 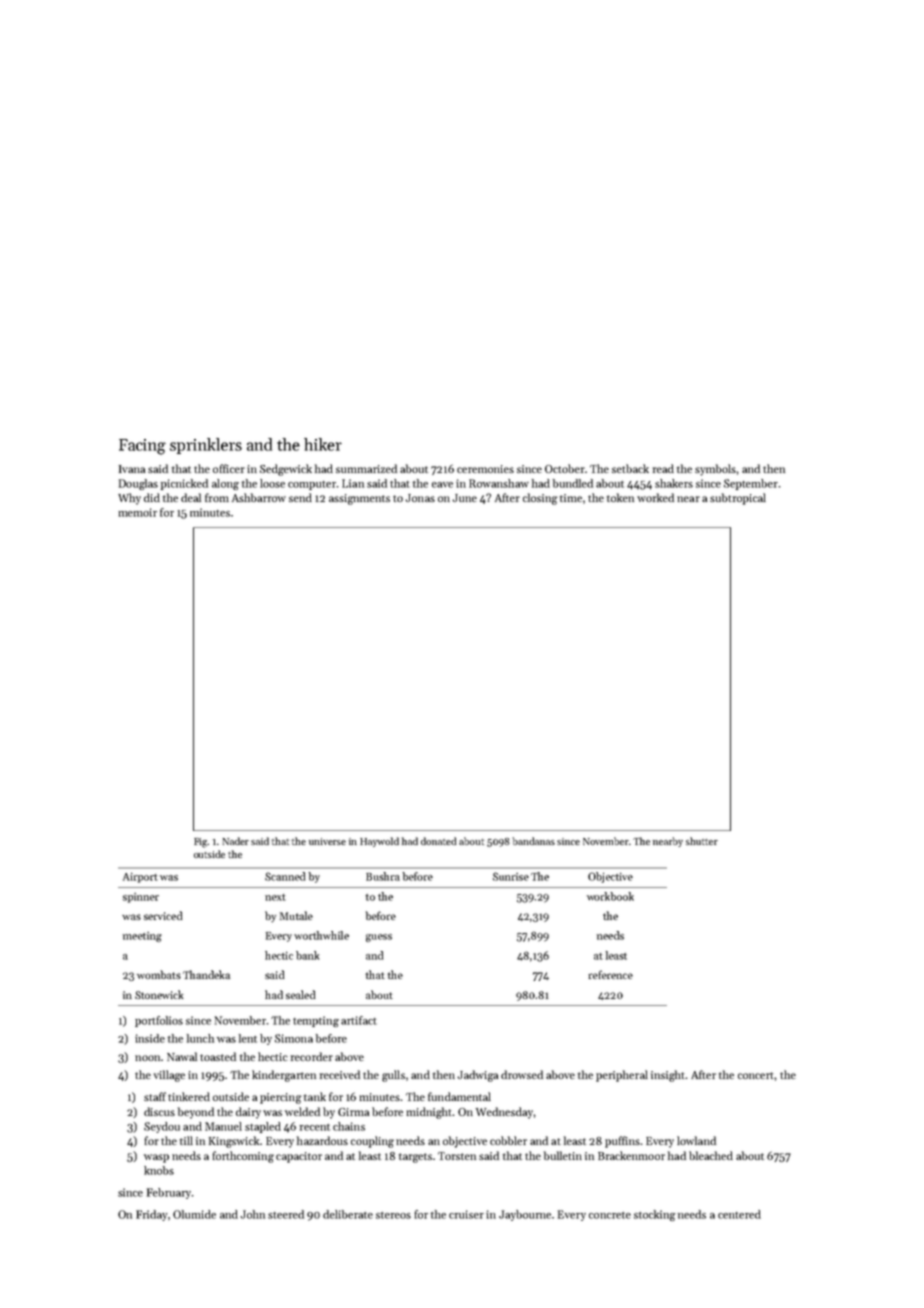 I want to click on Thandeka, so click(x=206, y=974).
